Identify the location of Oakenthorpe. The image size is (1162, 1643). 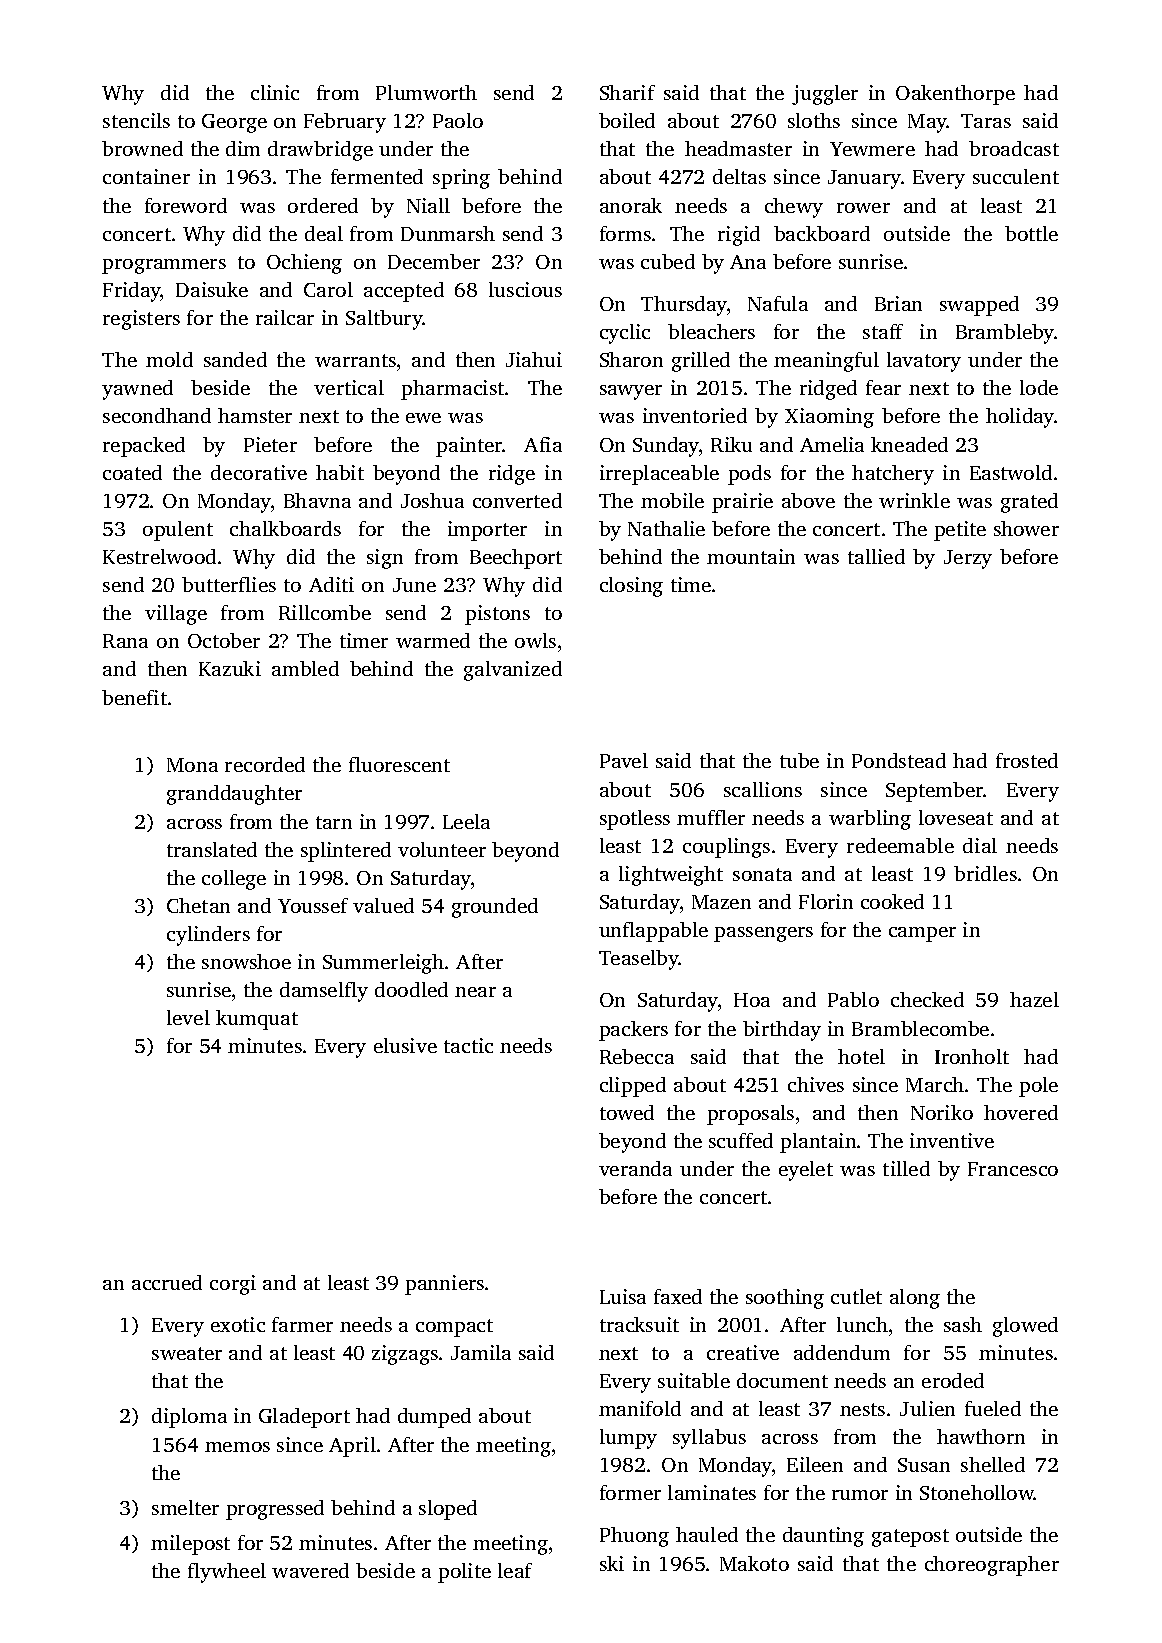
(955, 95).
